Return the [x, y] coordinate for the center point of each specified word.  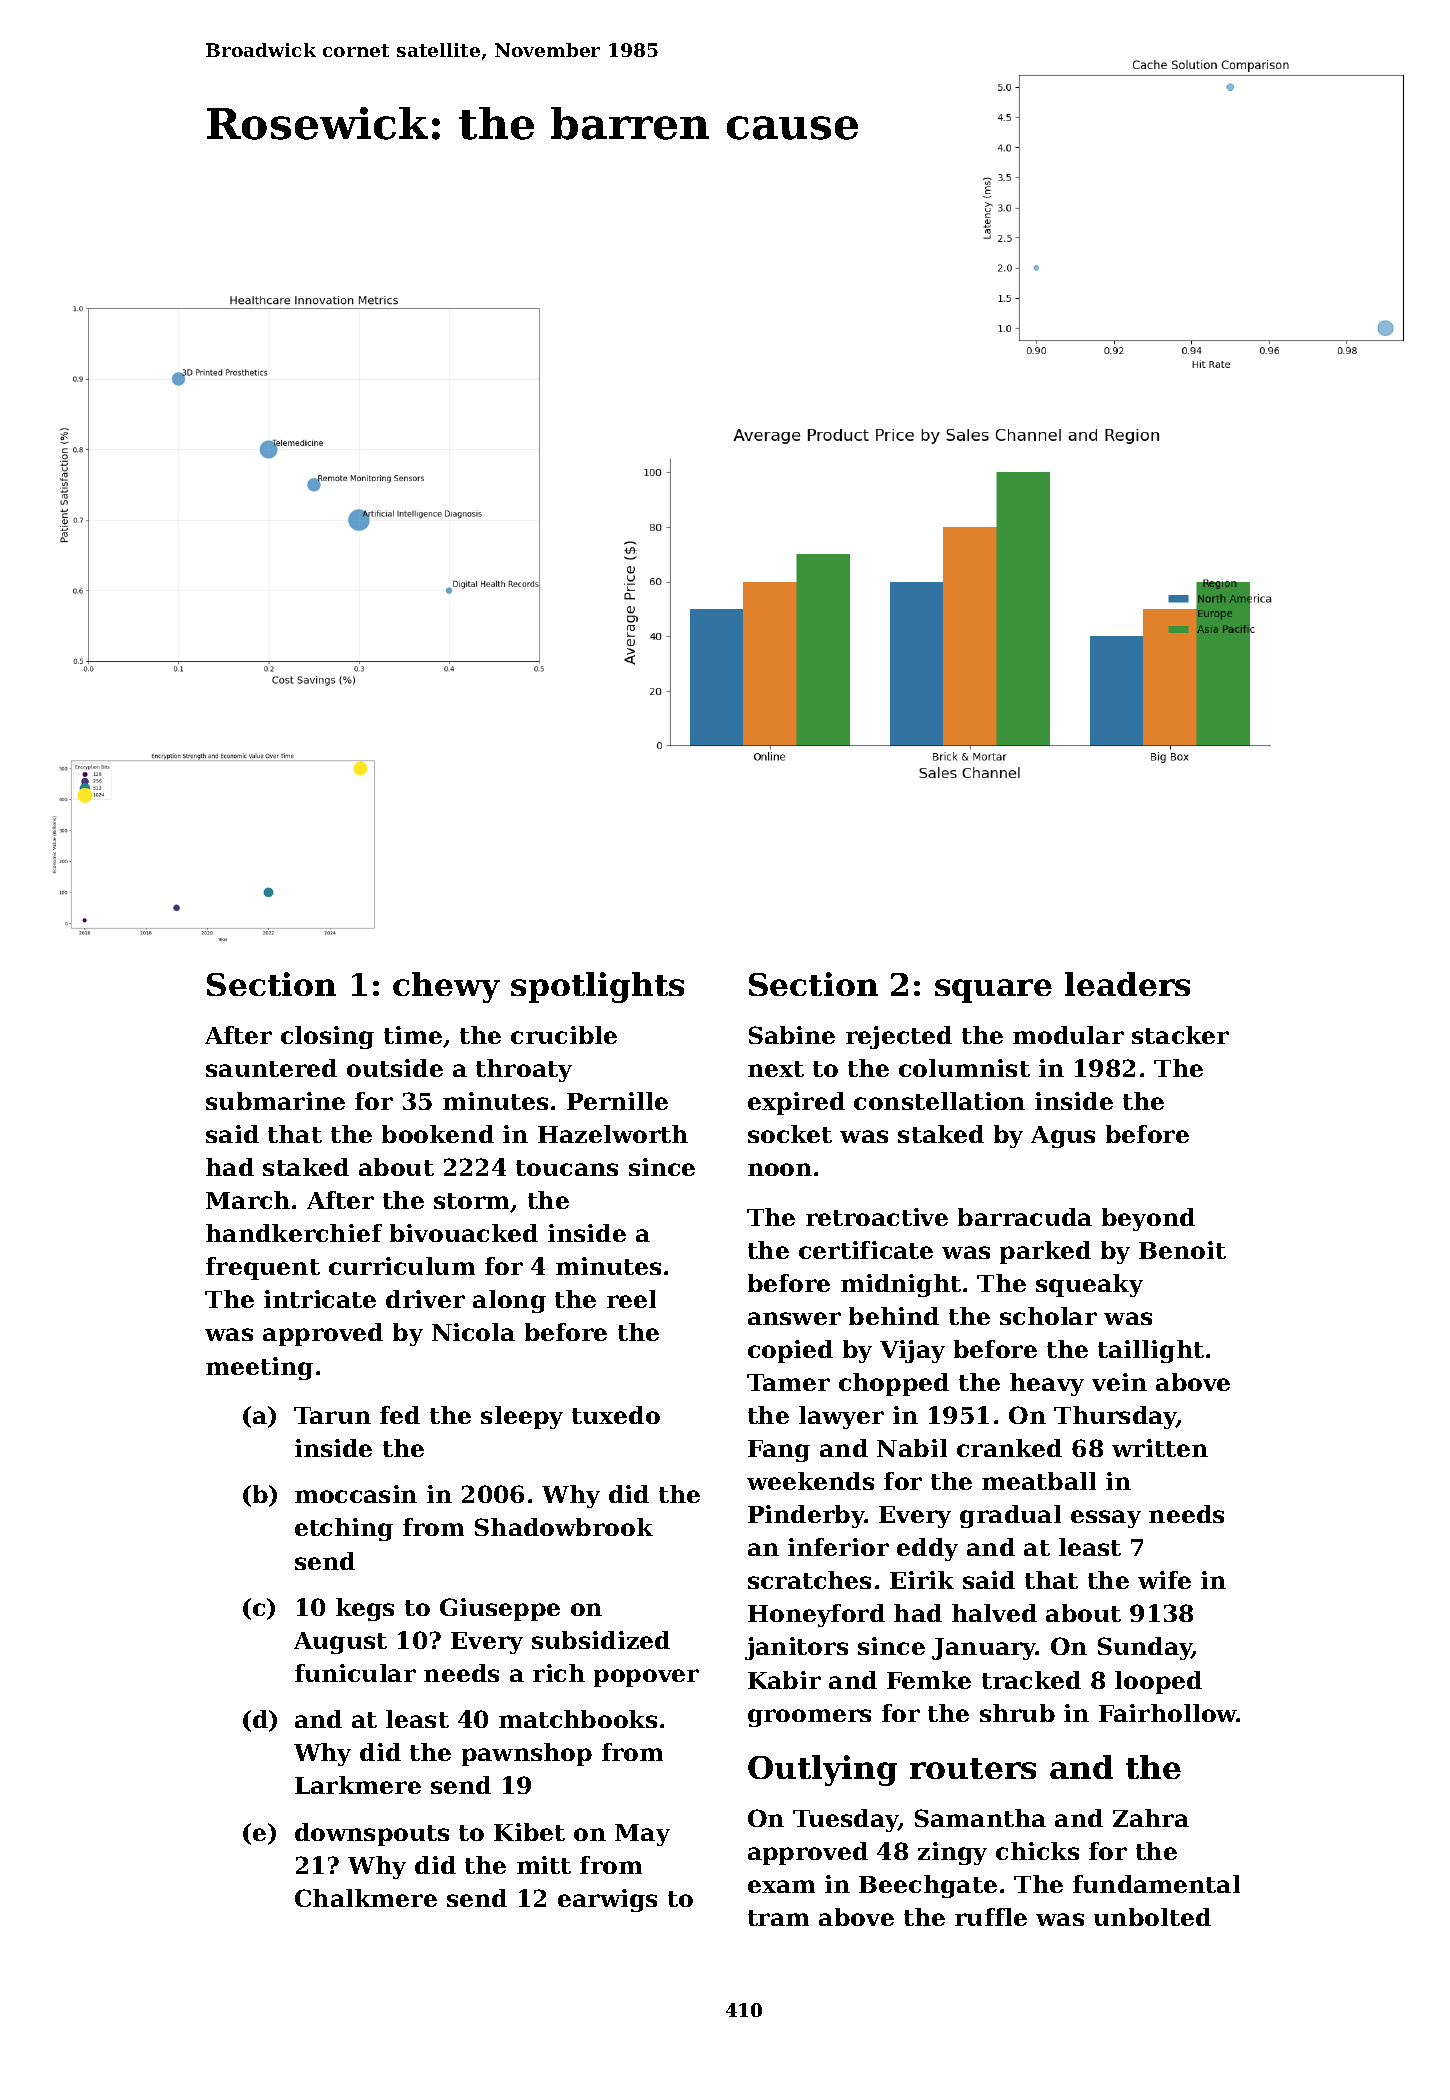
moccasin [356, 1494]
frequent [263, 1268]
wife [1164, 1580]
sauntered [271, 1068]
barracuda [1025, 1217]
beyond [1148, 1219]
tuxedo [616, 1415]
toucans [567, 1168]
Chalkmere [366, 1898]
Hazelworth [613, 1134]
